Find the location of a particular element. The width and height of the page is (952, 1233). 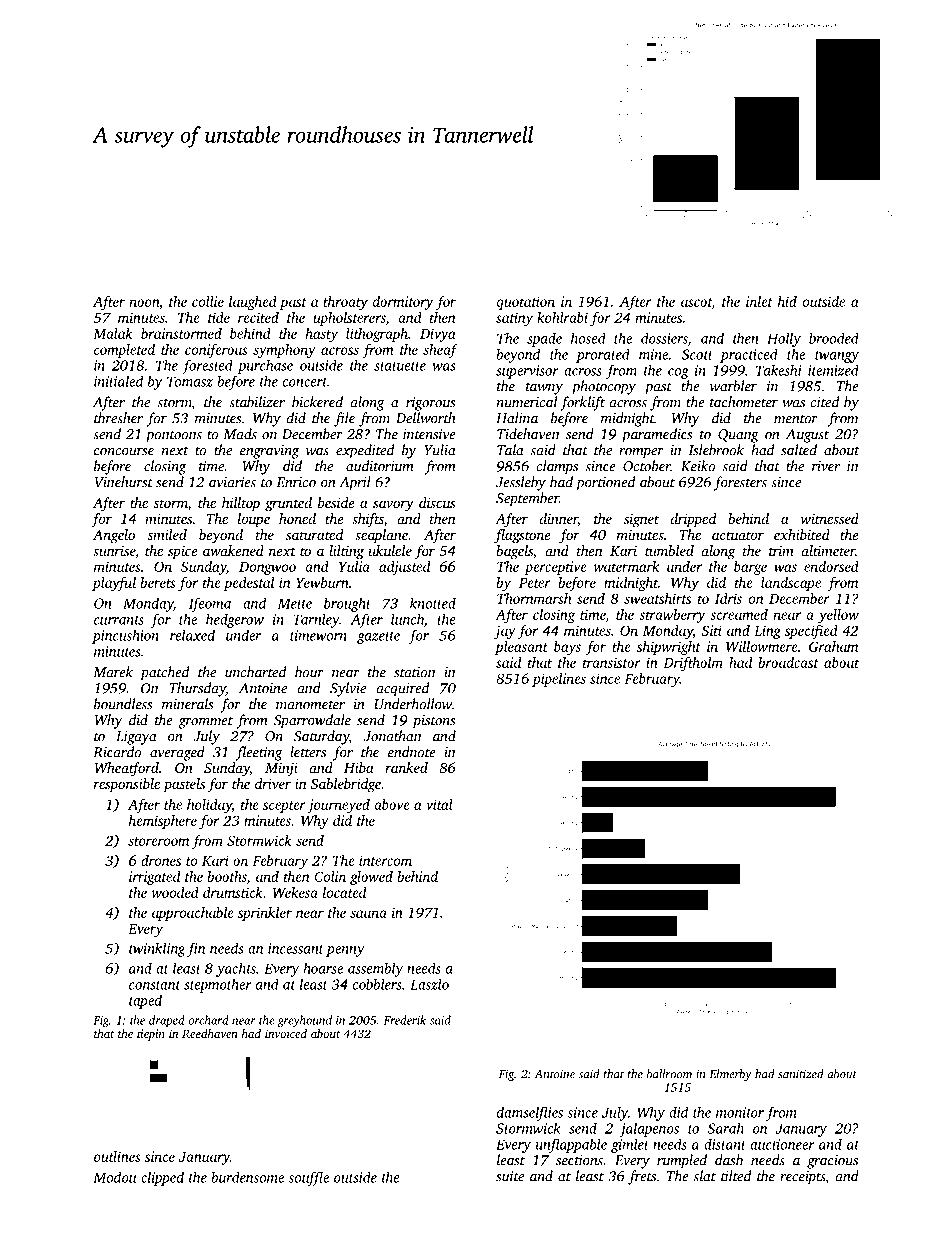

specified is located at coordinates (811, 632).
